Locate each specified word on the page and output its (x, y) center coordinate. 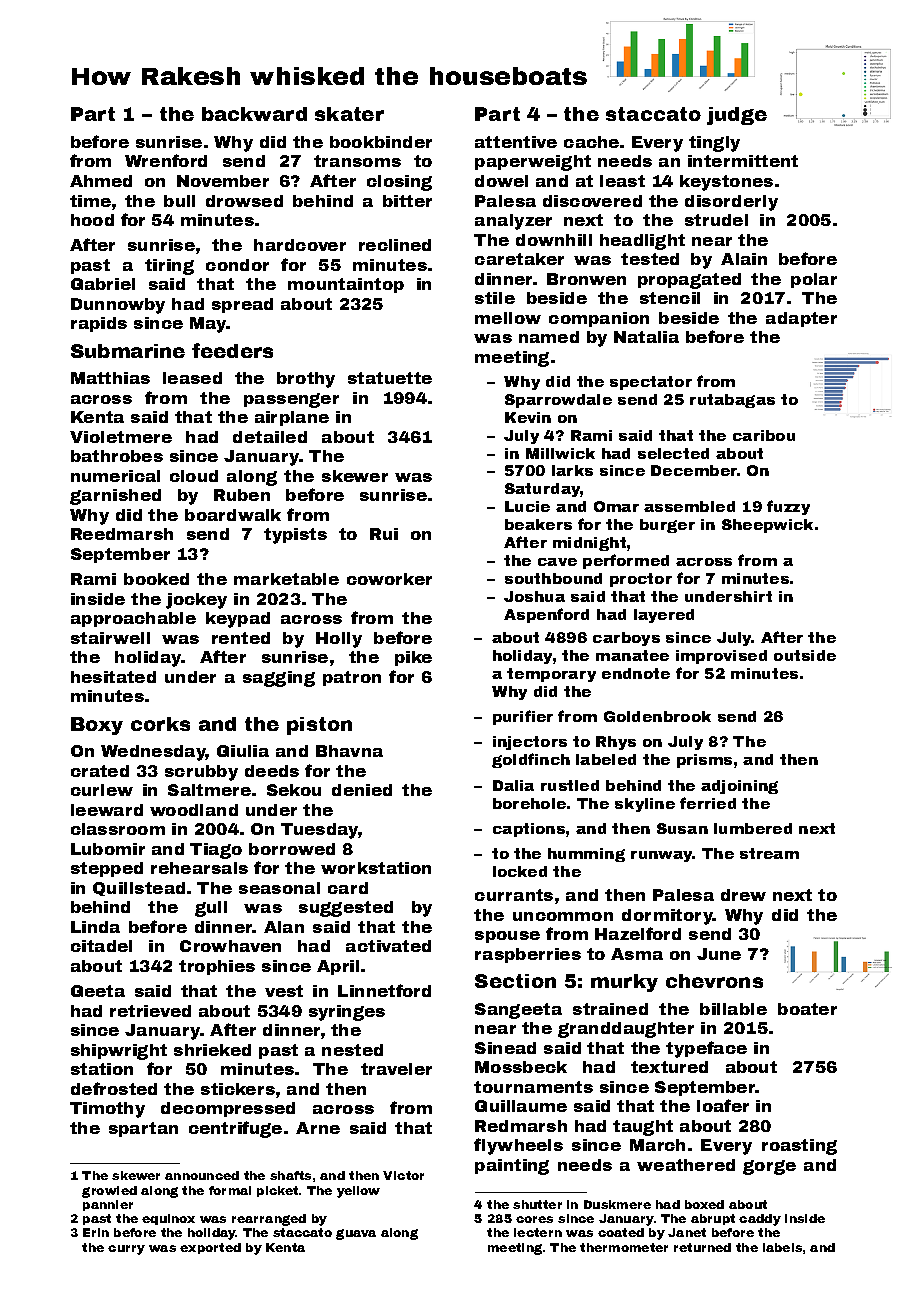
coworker (389, 579)
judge (737, 116)
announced (202, 1175)
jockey (196, 601)
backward (254, 114)
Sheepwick (767, 526)
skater (349, 114)
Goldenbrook (657, 716)
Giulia (243, 751)
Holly (339, 640)
